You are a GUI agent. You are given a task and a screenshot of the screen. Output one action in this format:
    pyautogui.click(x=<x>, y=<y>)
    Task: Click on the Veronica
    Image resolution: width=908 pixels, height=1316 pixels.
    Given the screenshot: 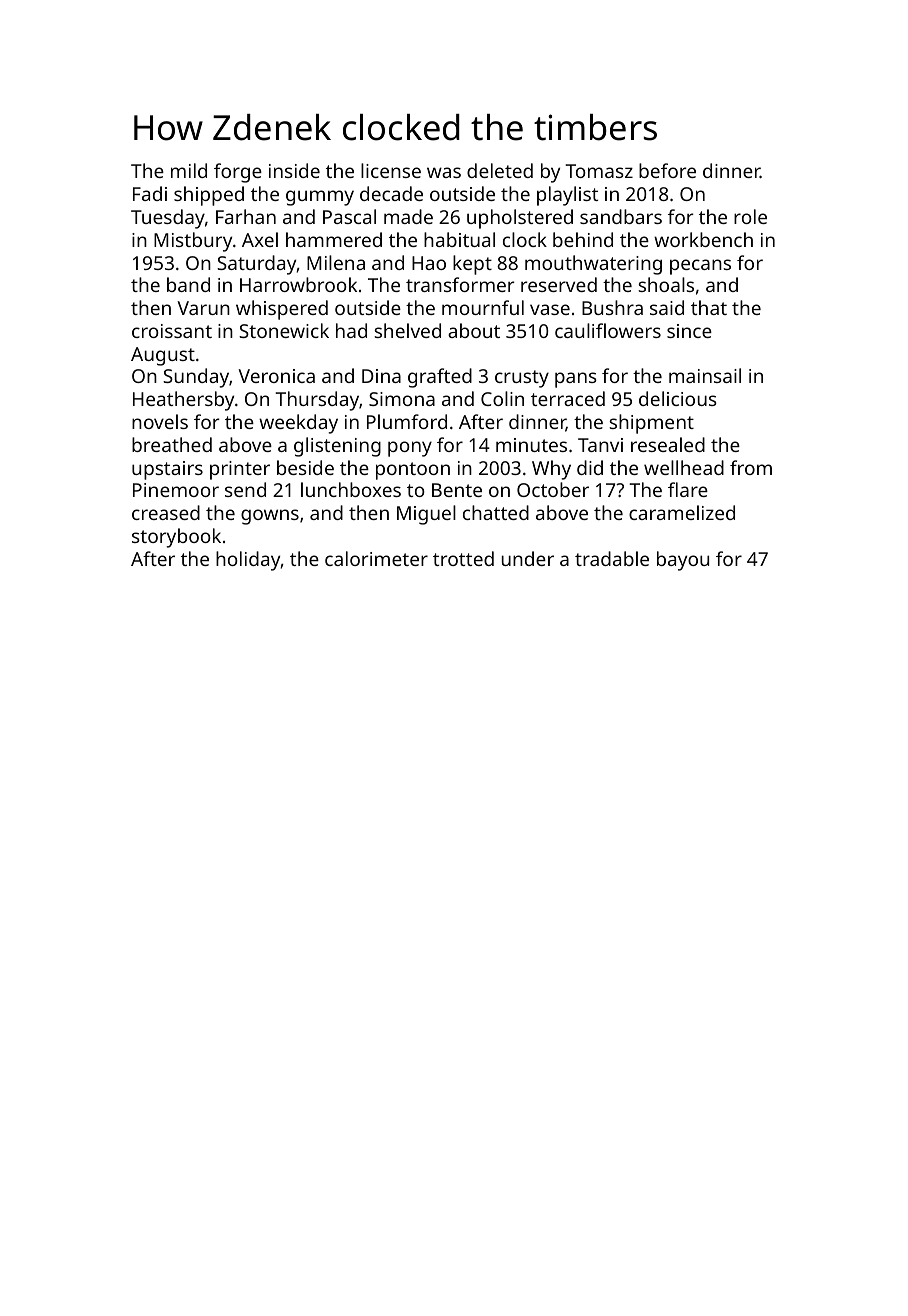 What is the action you would take?
    pyautogui.click(x=276, y=376)
